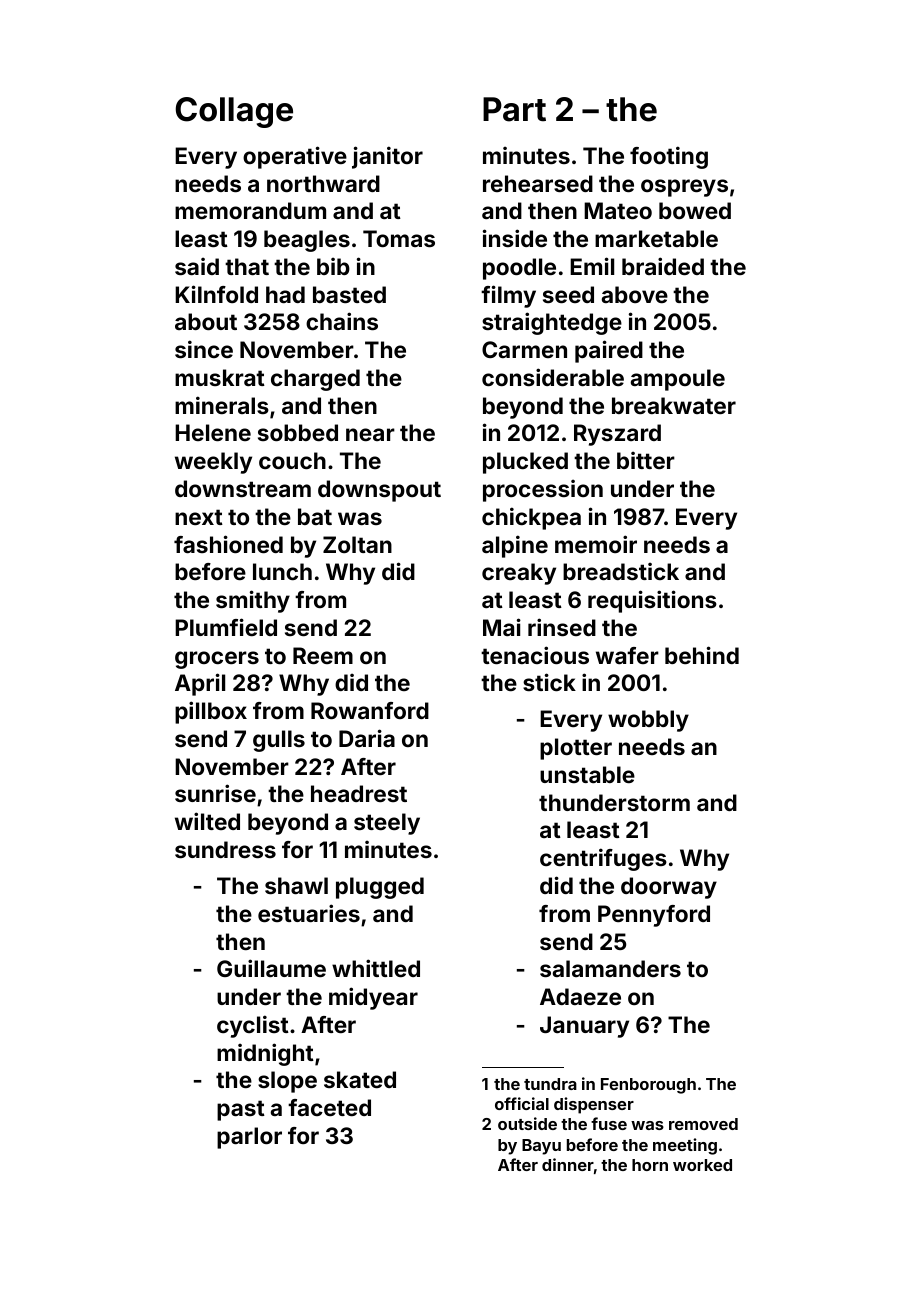 The width and height of the document is (924, 1311). Describe the element at coordinates (228, 544) in the document. I see `fashioned` at that location.
